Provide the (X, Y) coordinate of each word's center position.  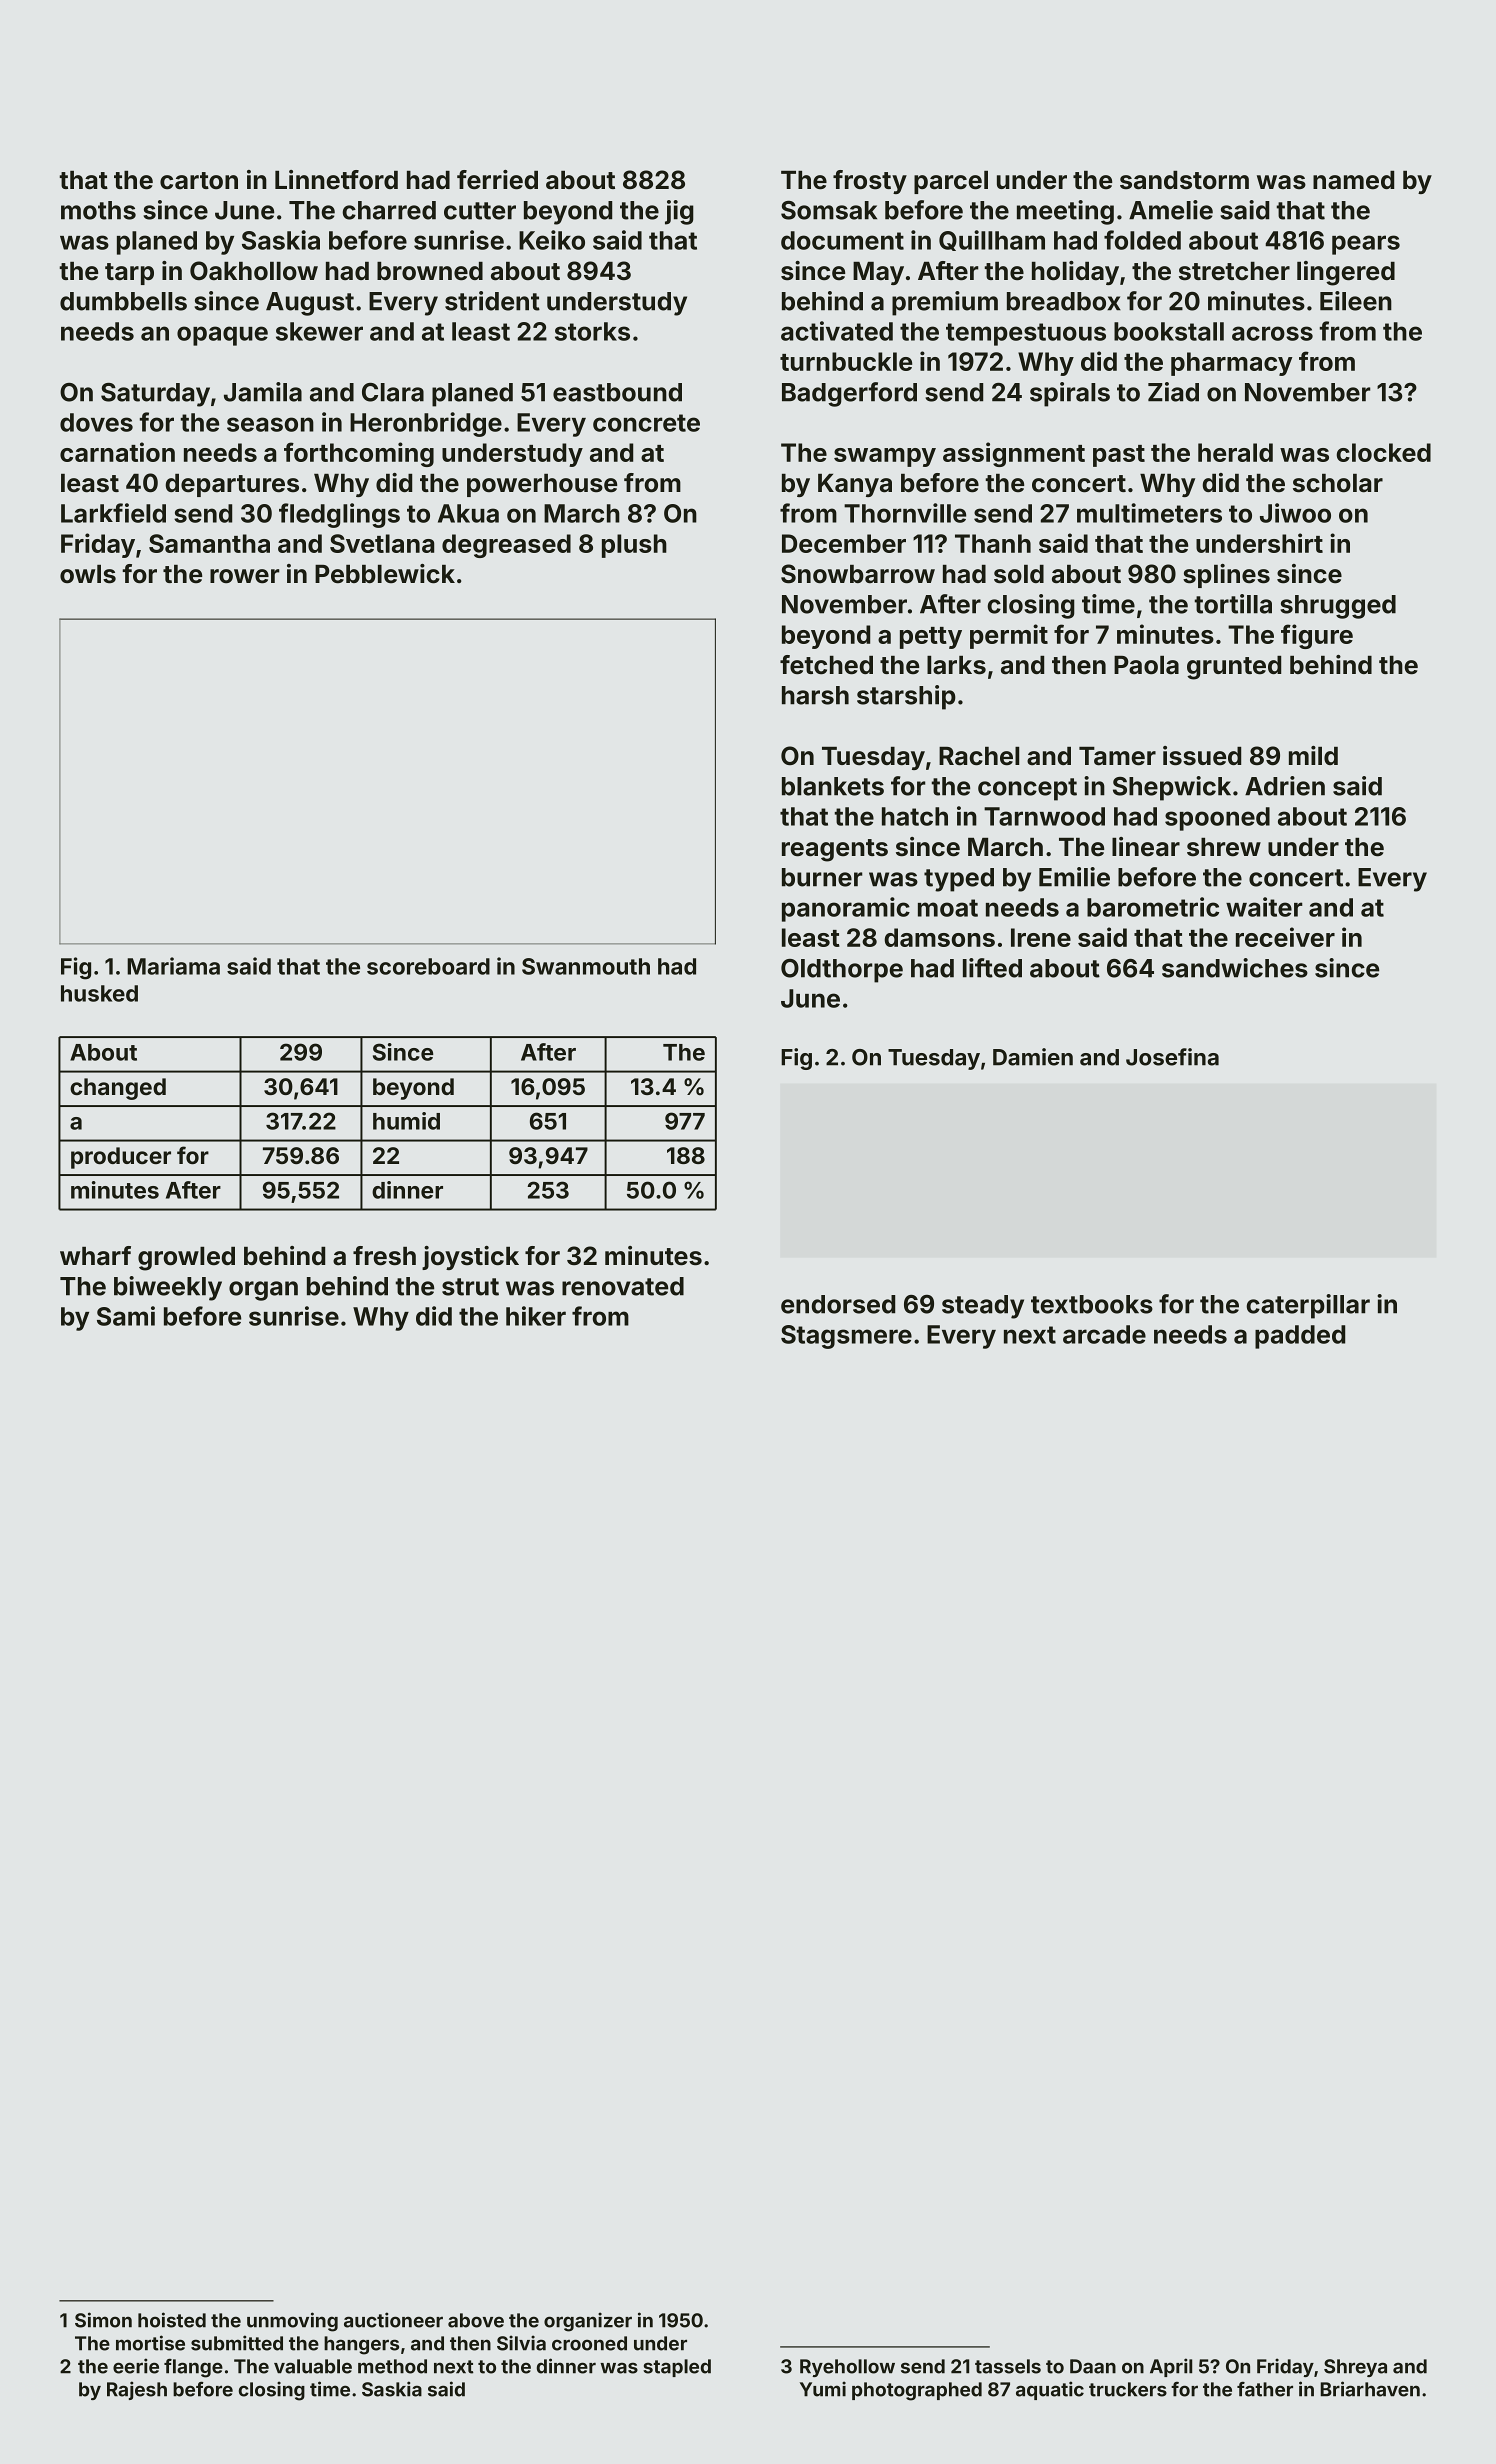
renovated (623, 1286)
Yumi (823, 2389)
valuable (313, 2366)
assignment (1014, 454)
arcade (1104, 1334)
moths (98, 210)
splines (1226, 576)
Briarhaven (1370, 2389)
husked (99, 993)
